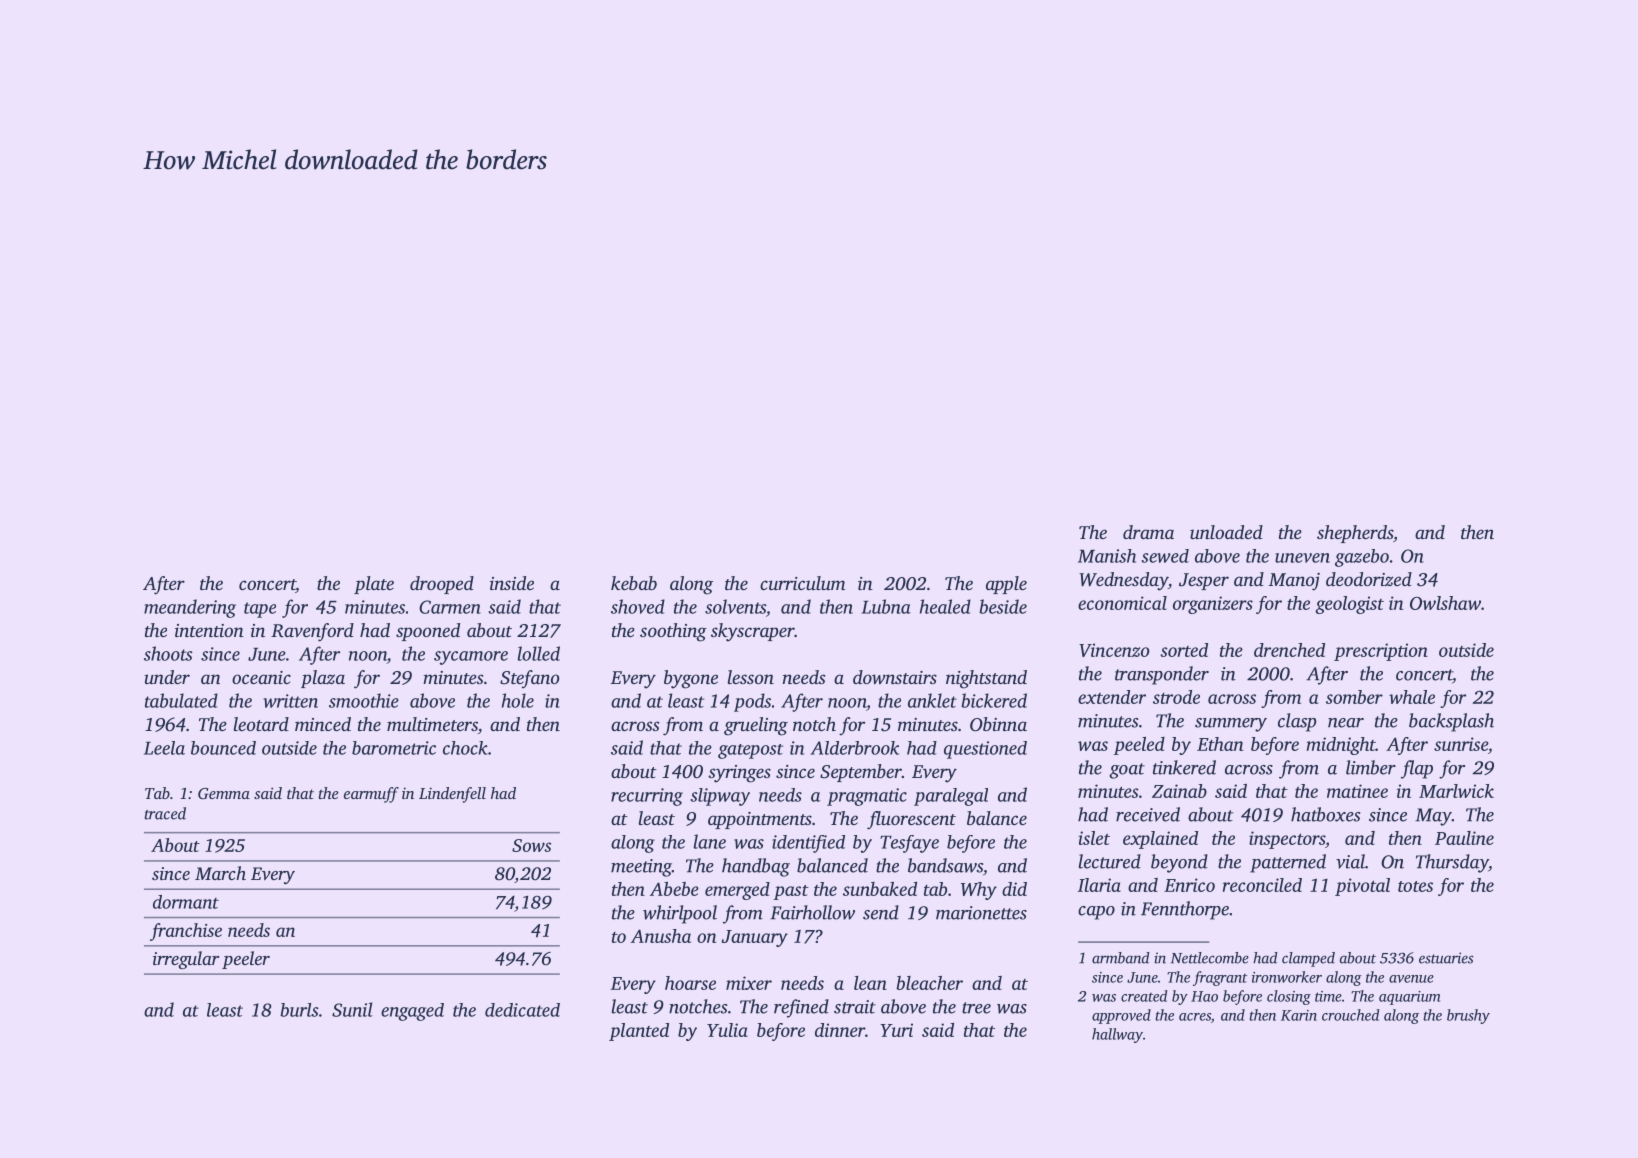 The image size is (1638, 1158). I want to click on shepherds, so click(1355, 534).
